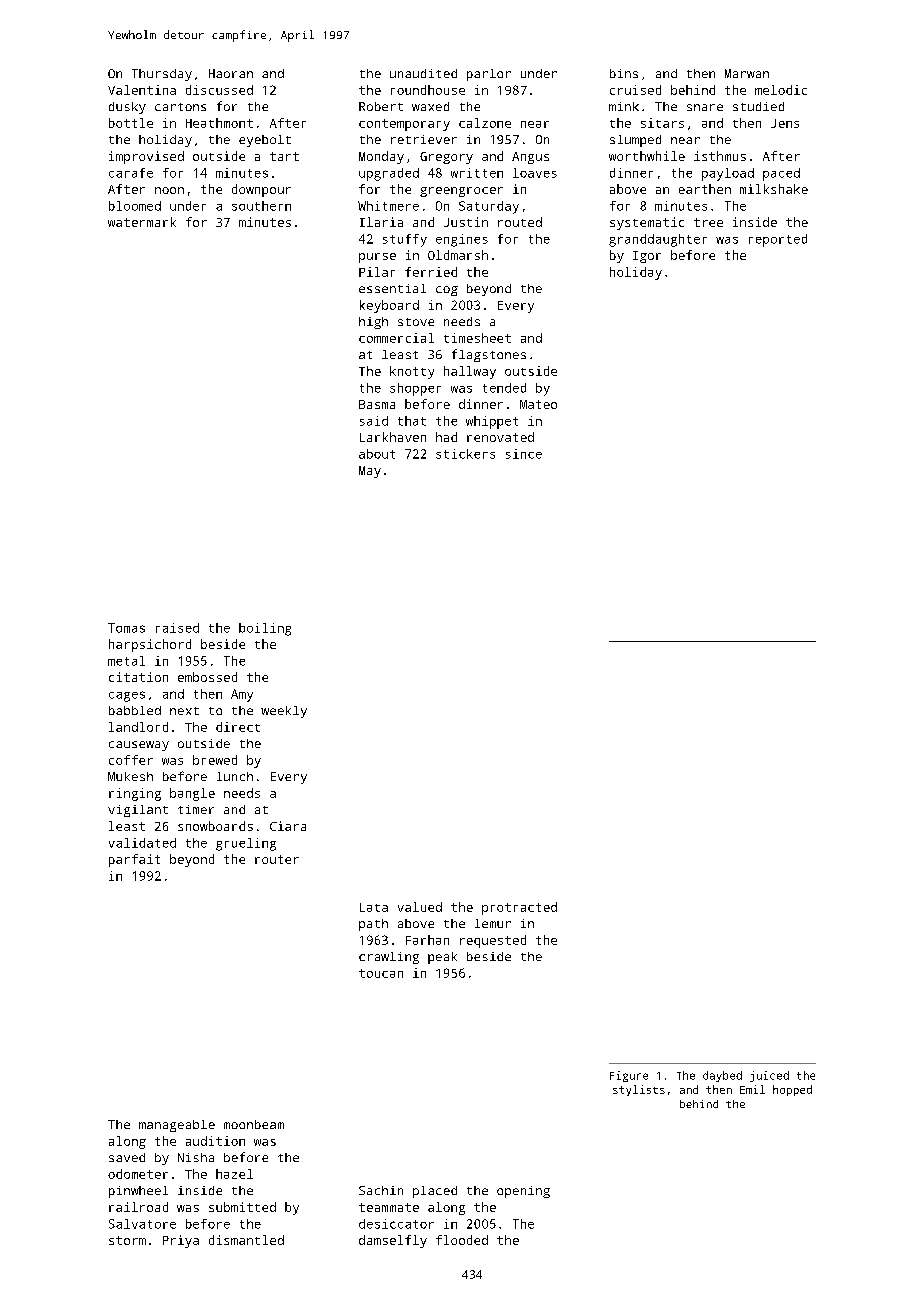 This document has width=924, height=1308. Describe the element at coordinates (246, 1240) in the document. I see `dismantled` at that location.
